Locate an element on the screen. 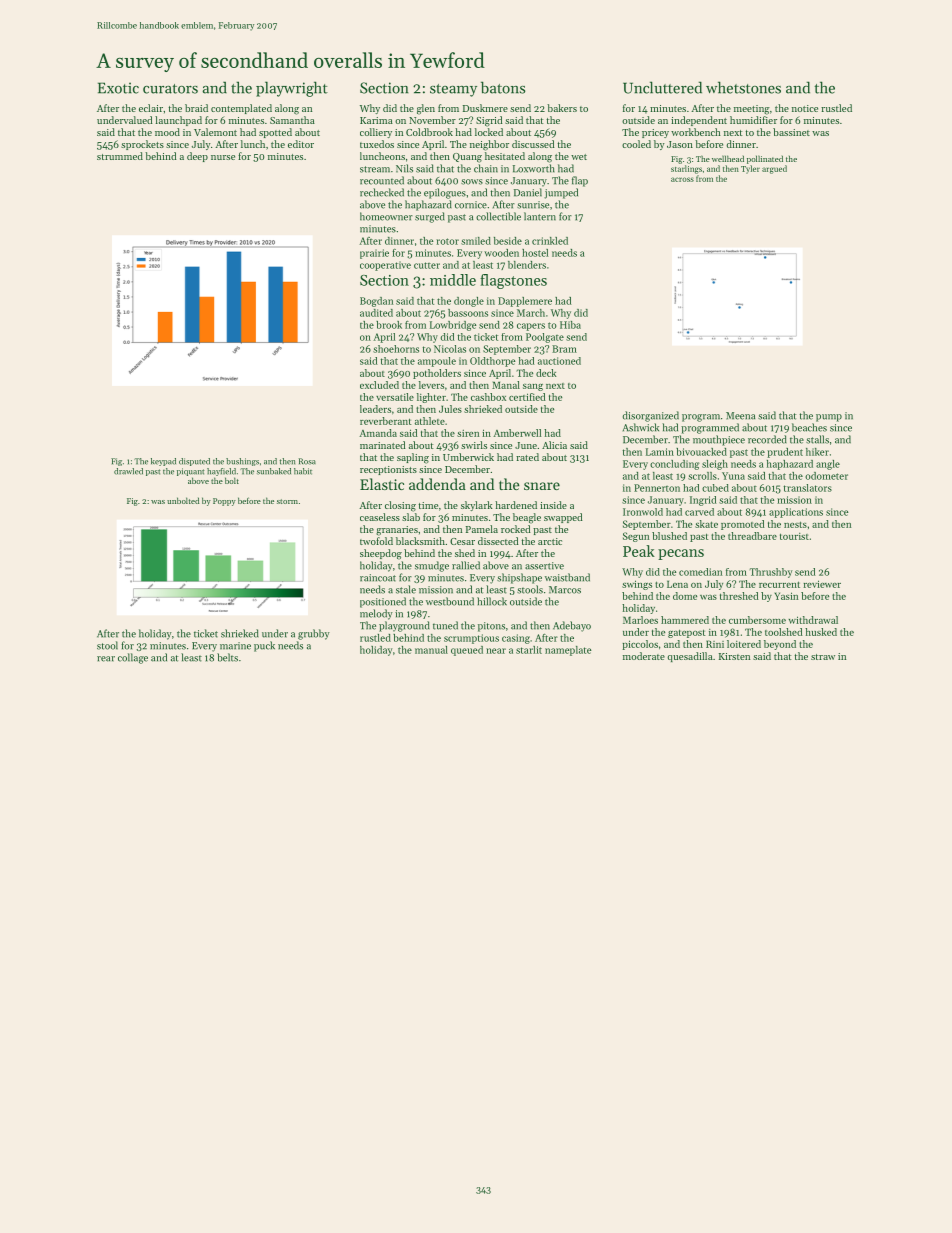 This screenshot has width=952, height=1233. Bogdan is located at coordinates (376, 302).
